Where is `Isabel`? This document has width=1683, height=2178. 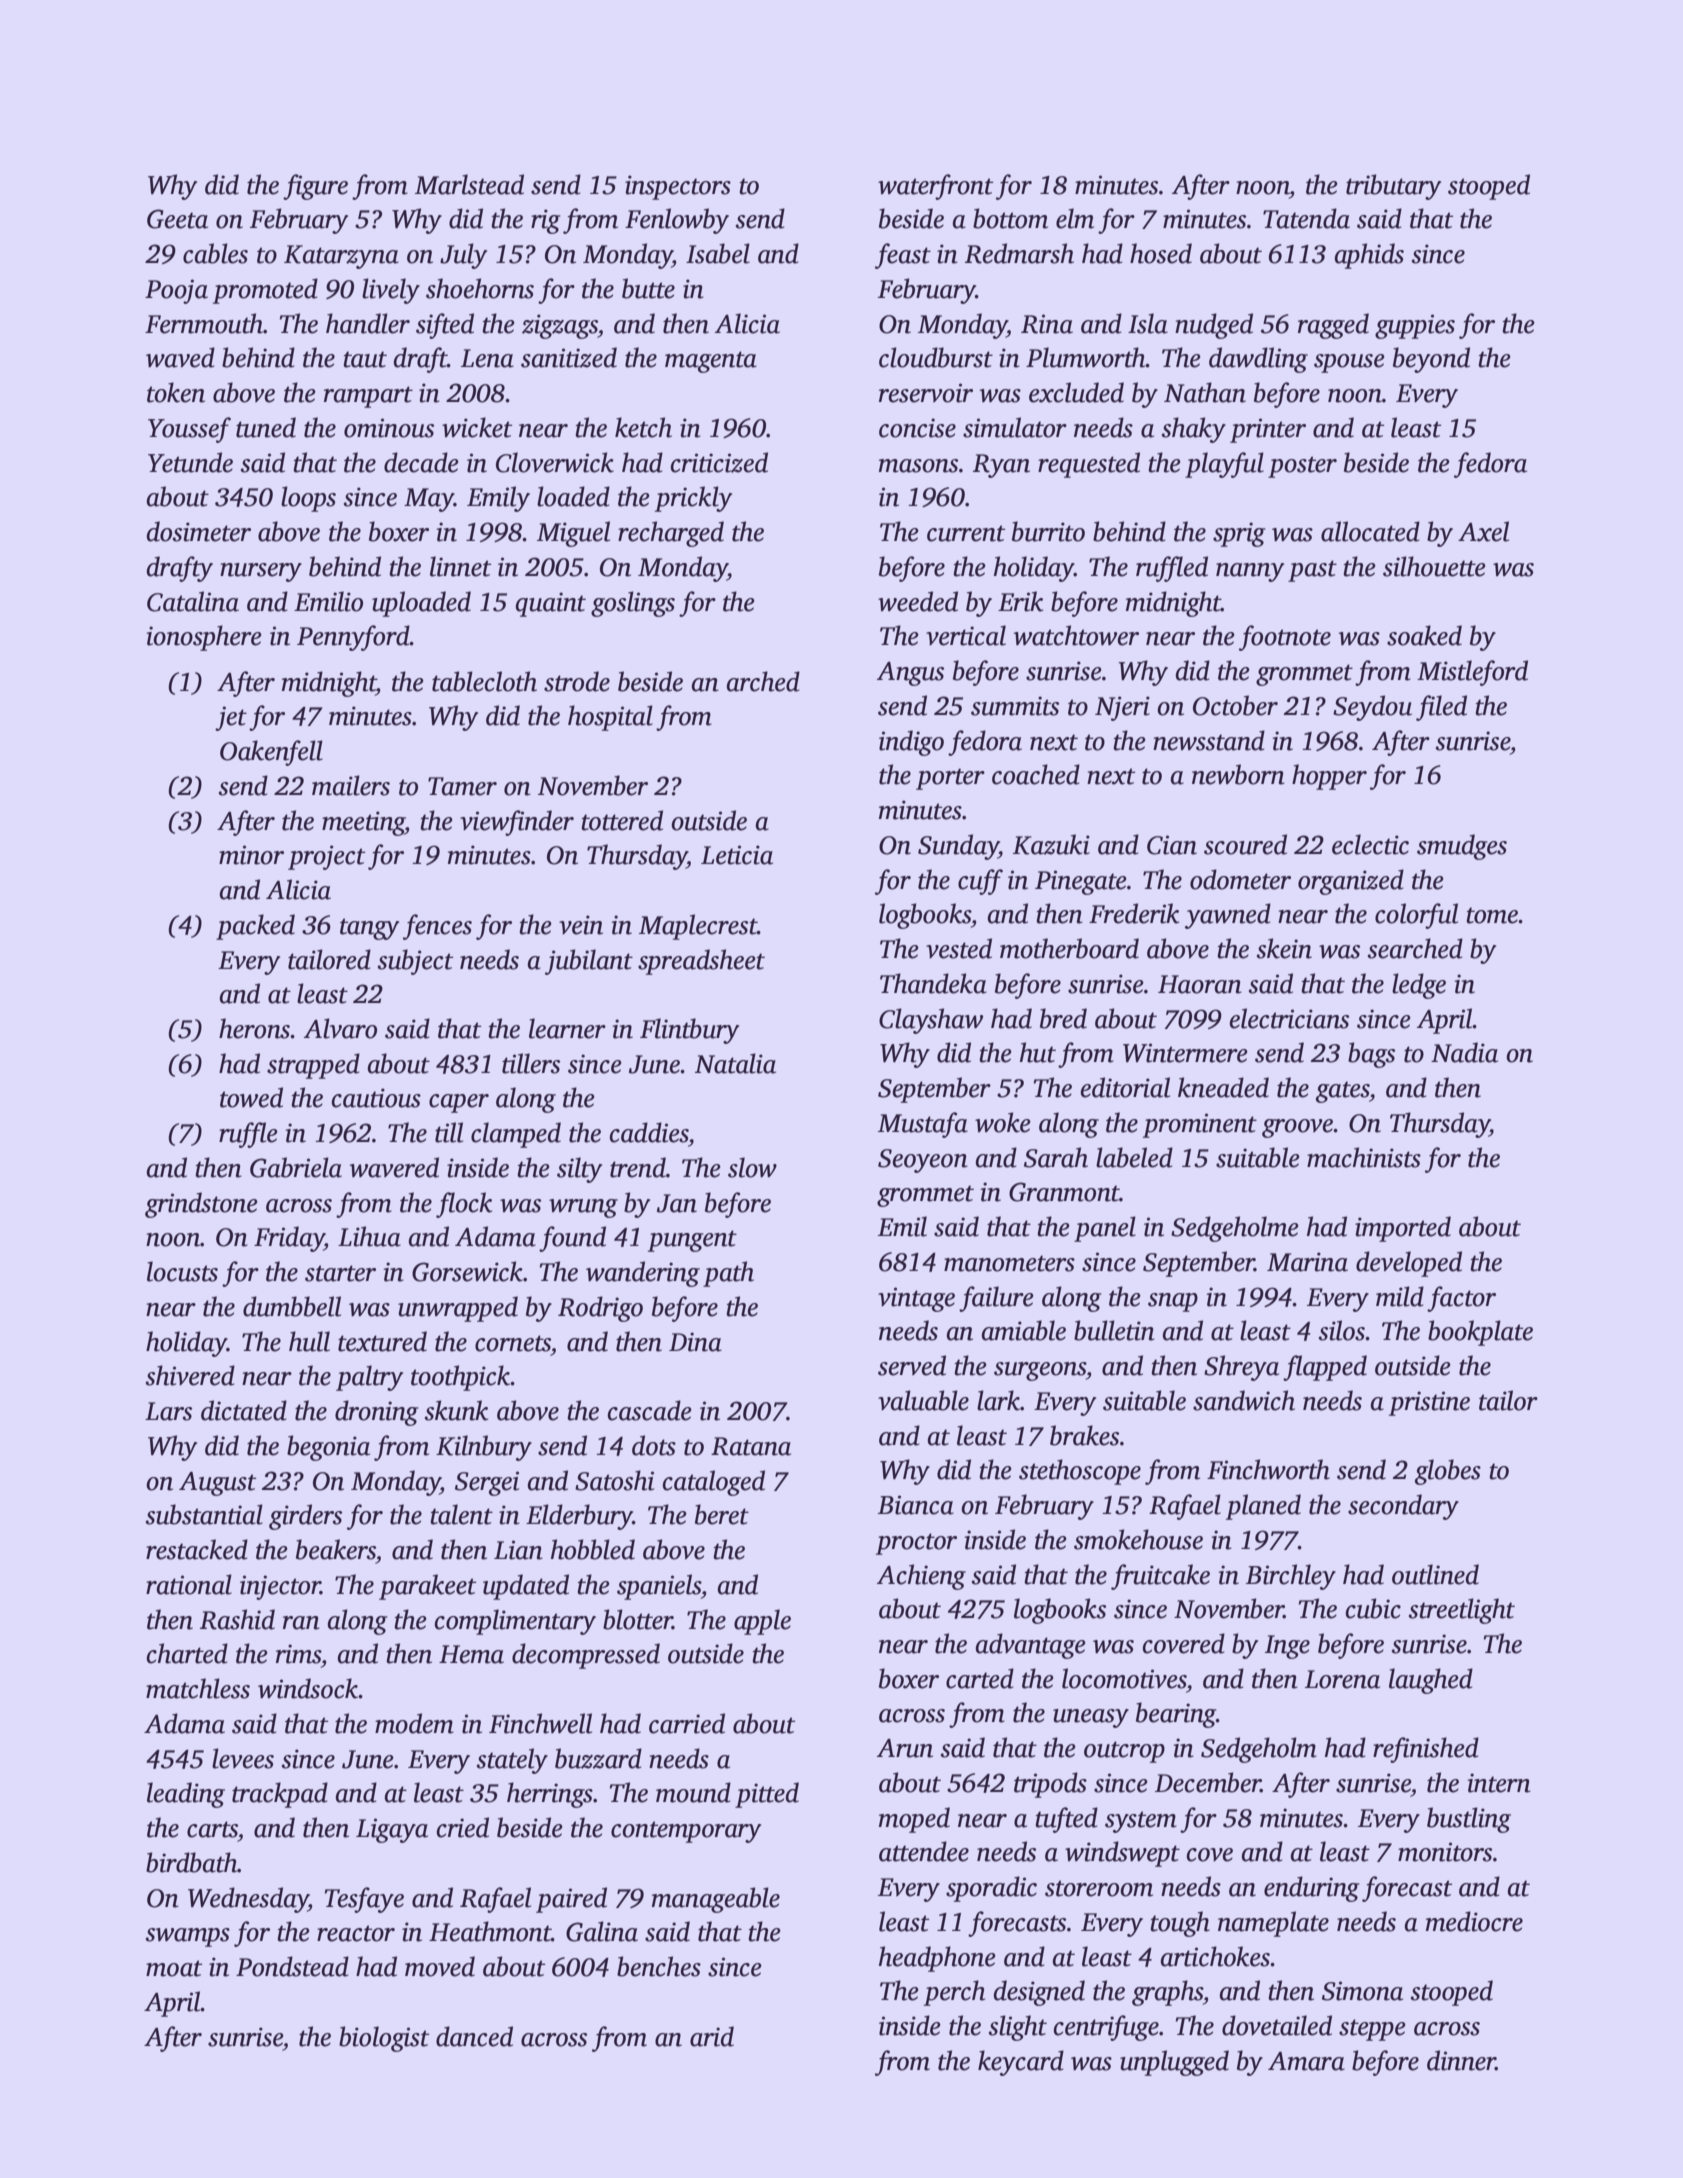
Isabel is located at coordinates (718, 253).
